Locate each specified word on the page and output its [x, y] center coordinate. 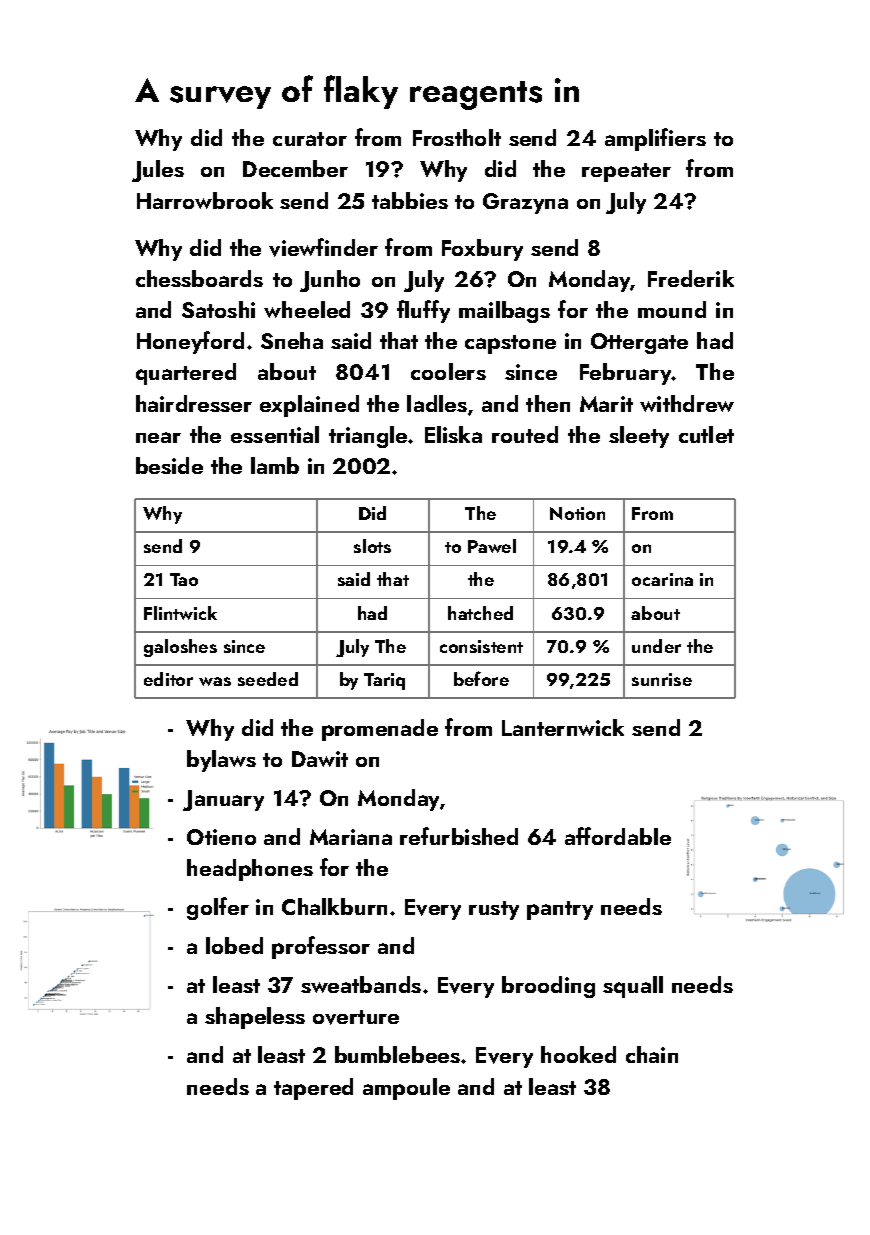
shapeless [255, 1018]
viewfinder [323, 247]
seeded [268, 679]
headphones [250, 870]
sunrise [662, 679]
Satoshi [218, 309]
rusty [494, 910]
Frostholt [457, 137]
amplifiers [655, 139]
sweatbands [361, 984]
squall [633, 987]
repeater [626, 172]
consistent [481, 646]
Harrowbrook [205, 200]
